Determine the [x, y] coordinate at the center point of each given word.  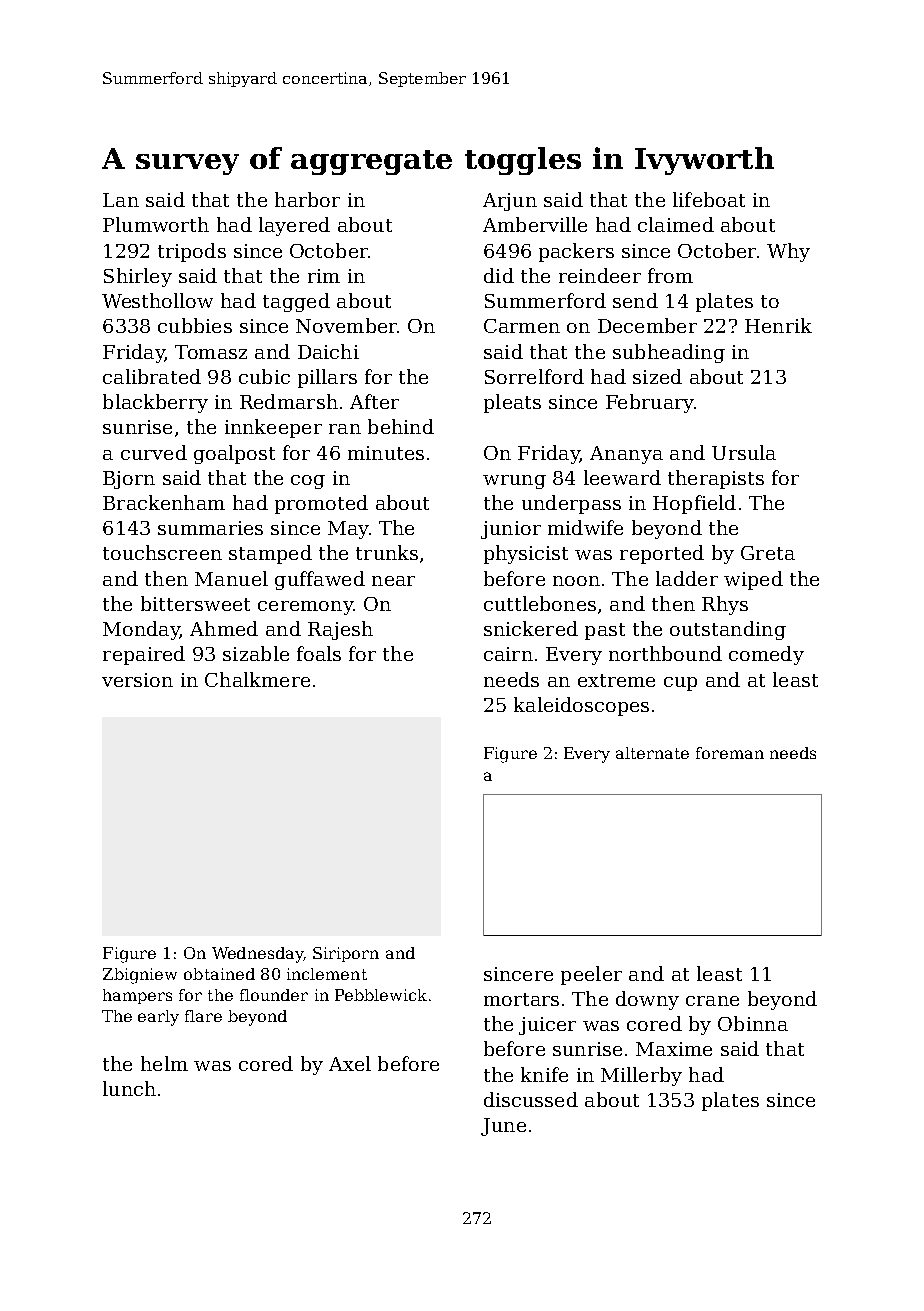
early [158, 1018]
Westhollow [157, 300]
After [374, 401]
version [137, 680]
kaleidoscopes [581, 706]
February [650, 403]
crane [712, 1001]
